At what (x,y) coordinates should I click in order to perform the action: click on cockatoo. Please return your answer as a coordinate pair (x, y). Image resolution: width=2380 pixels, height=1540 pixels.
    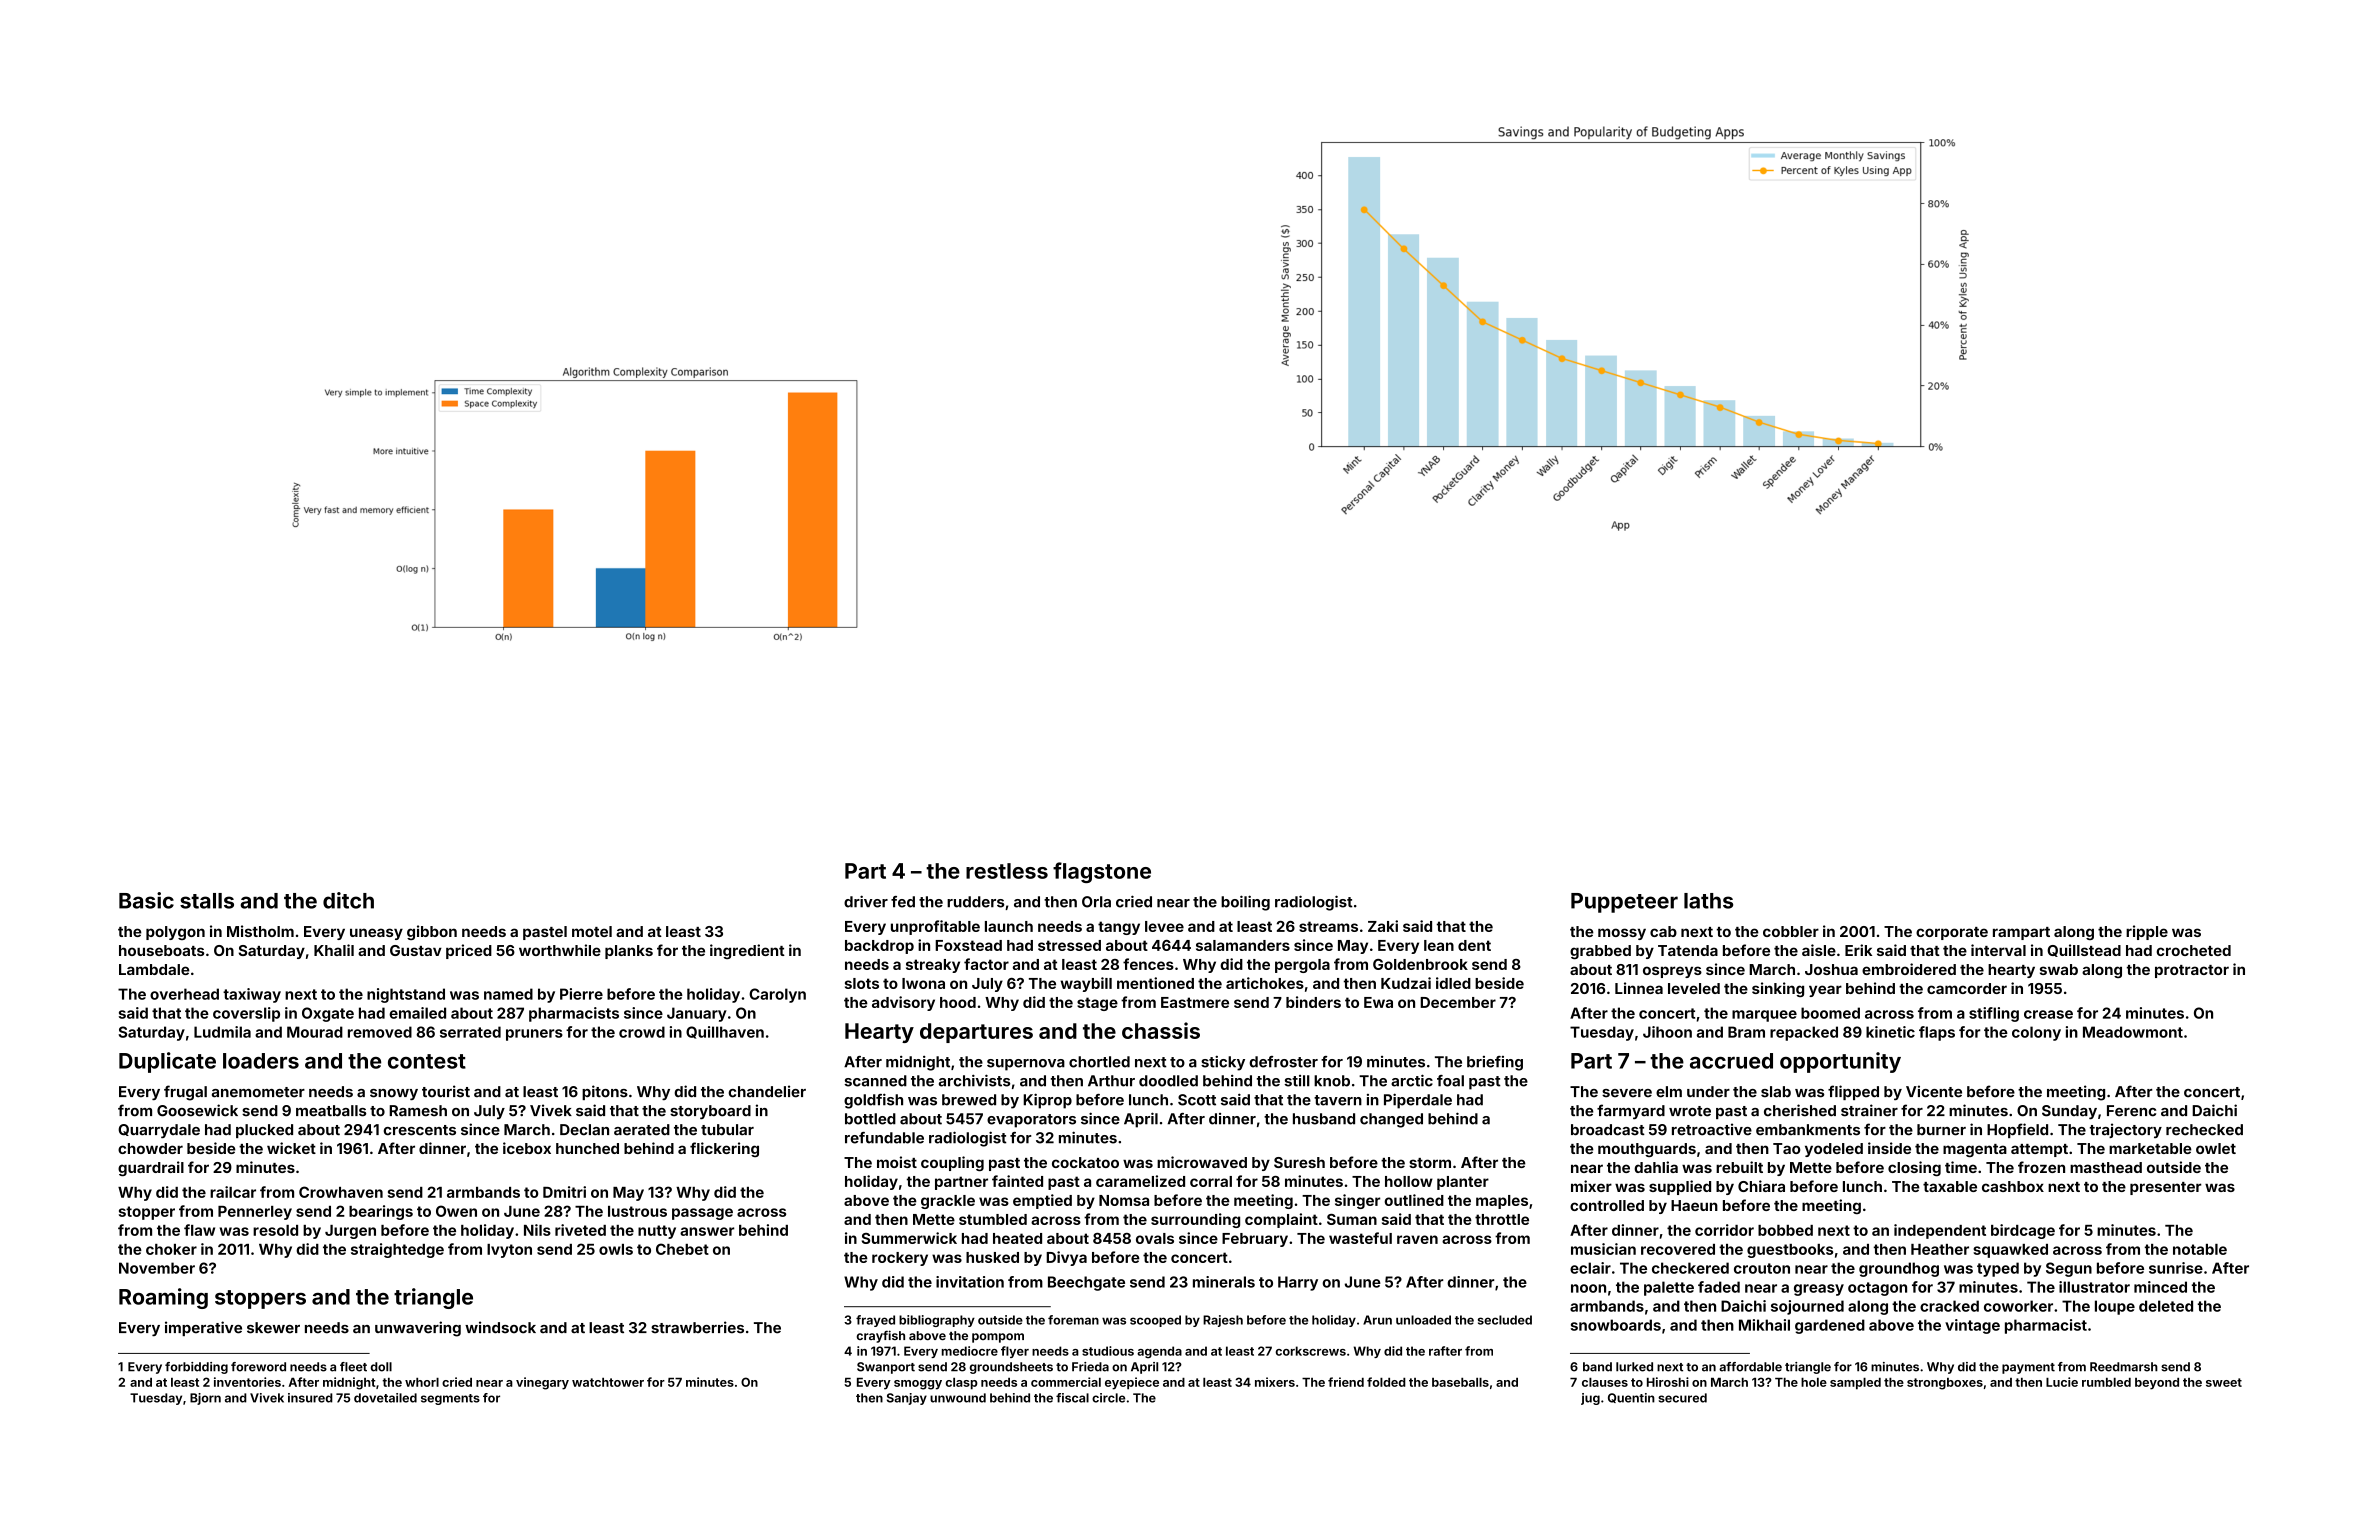
    Looking at the image, I should click on (1085, 1162).
